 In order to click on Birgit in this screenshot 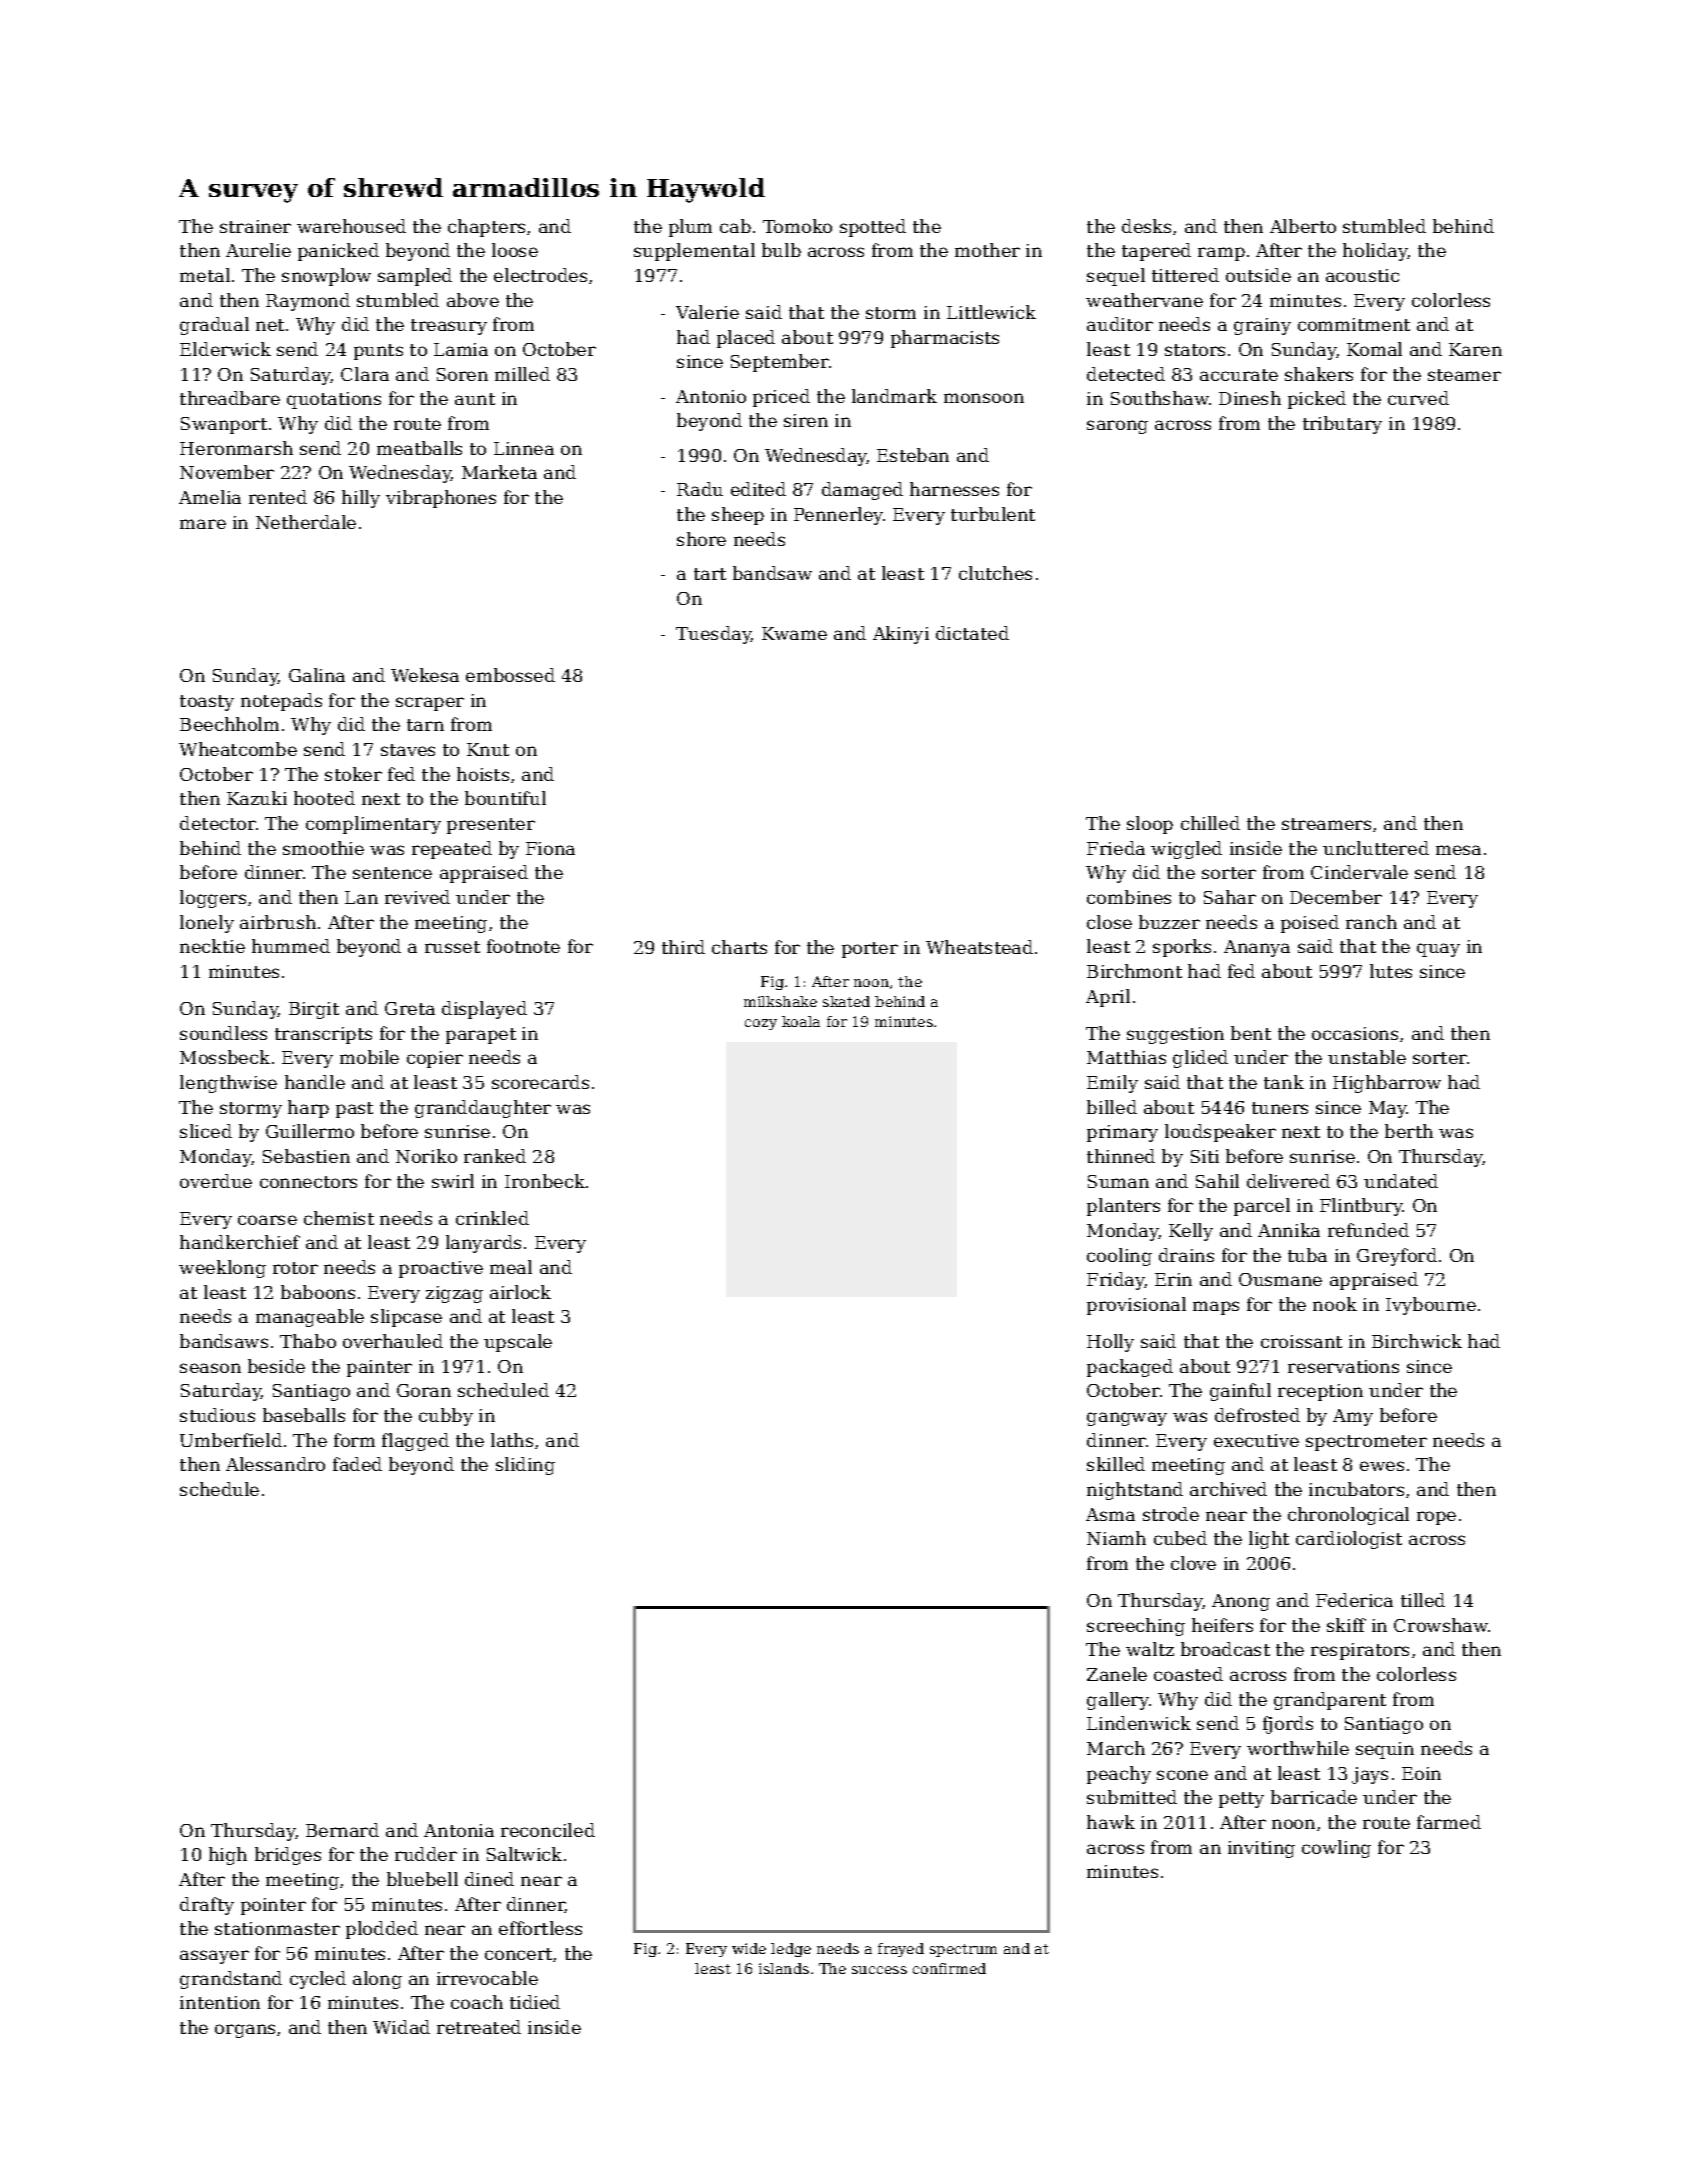, I will do `click(314, 1010)`.
